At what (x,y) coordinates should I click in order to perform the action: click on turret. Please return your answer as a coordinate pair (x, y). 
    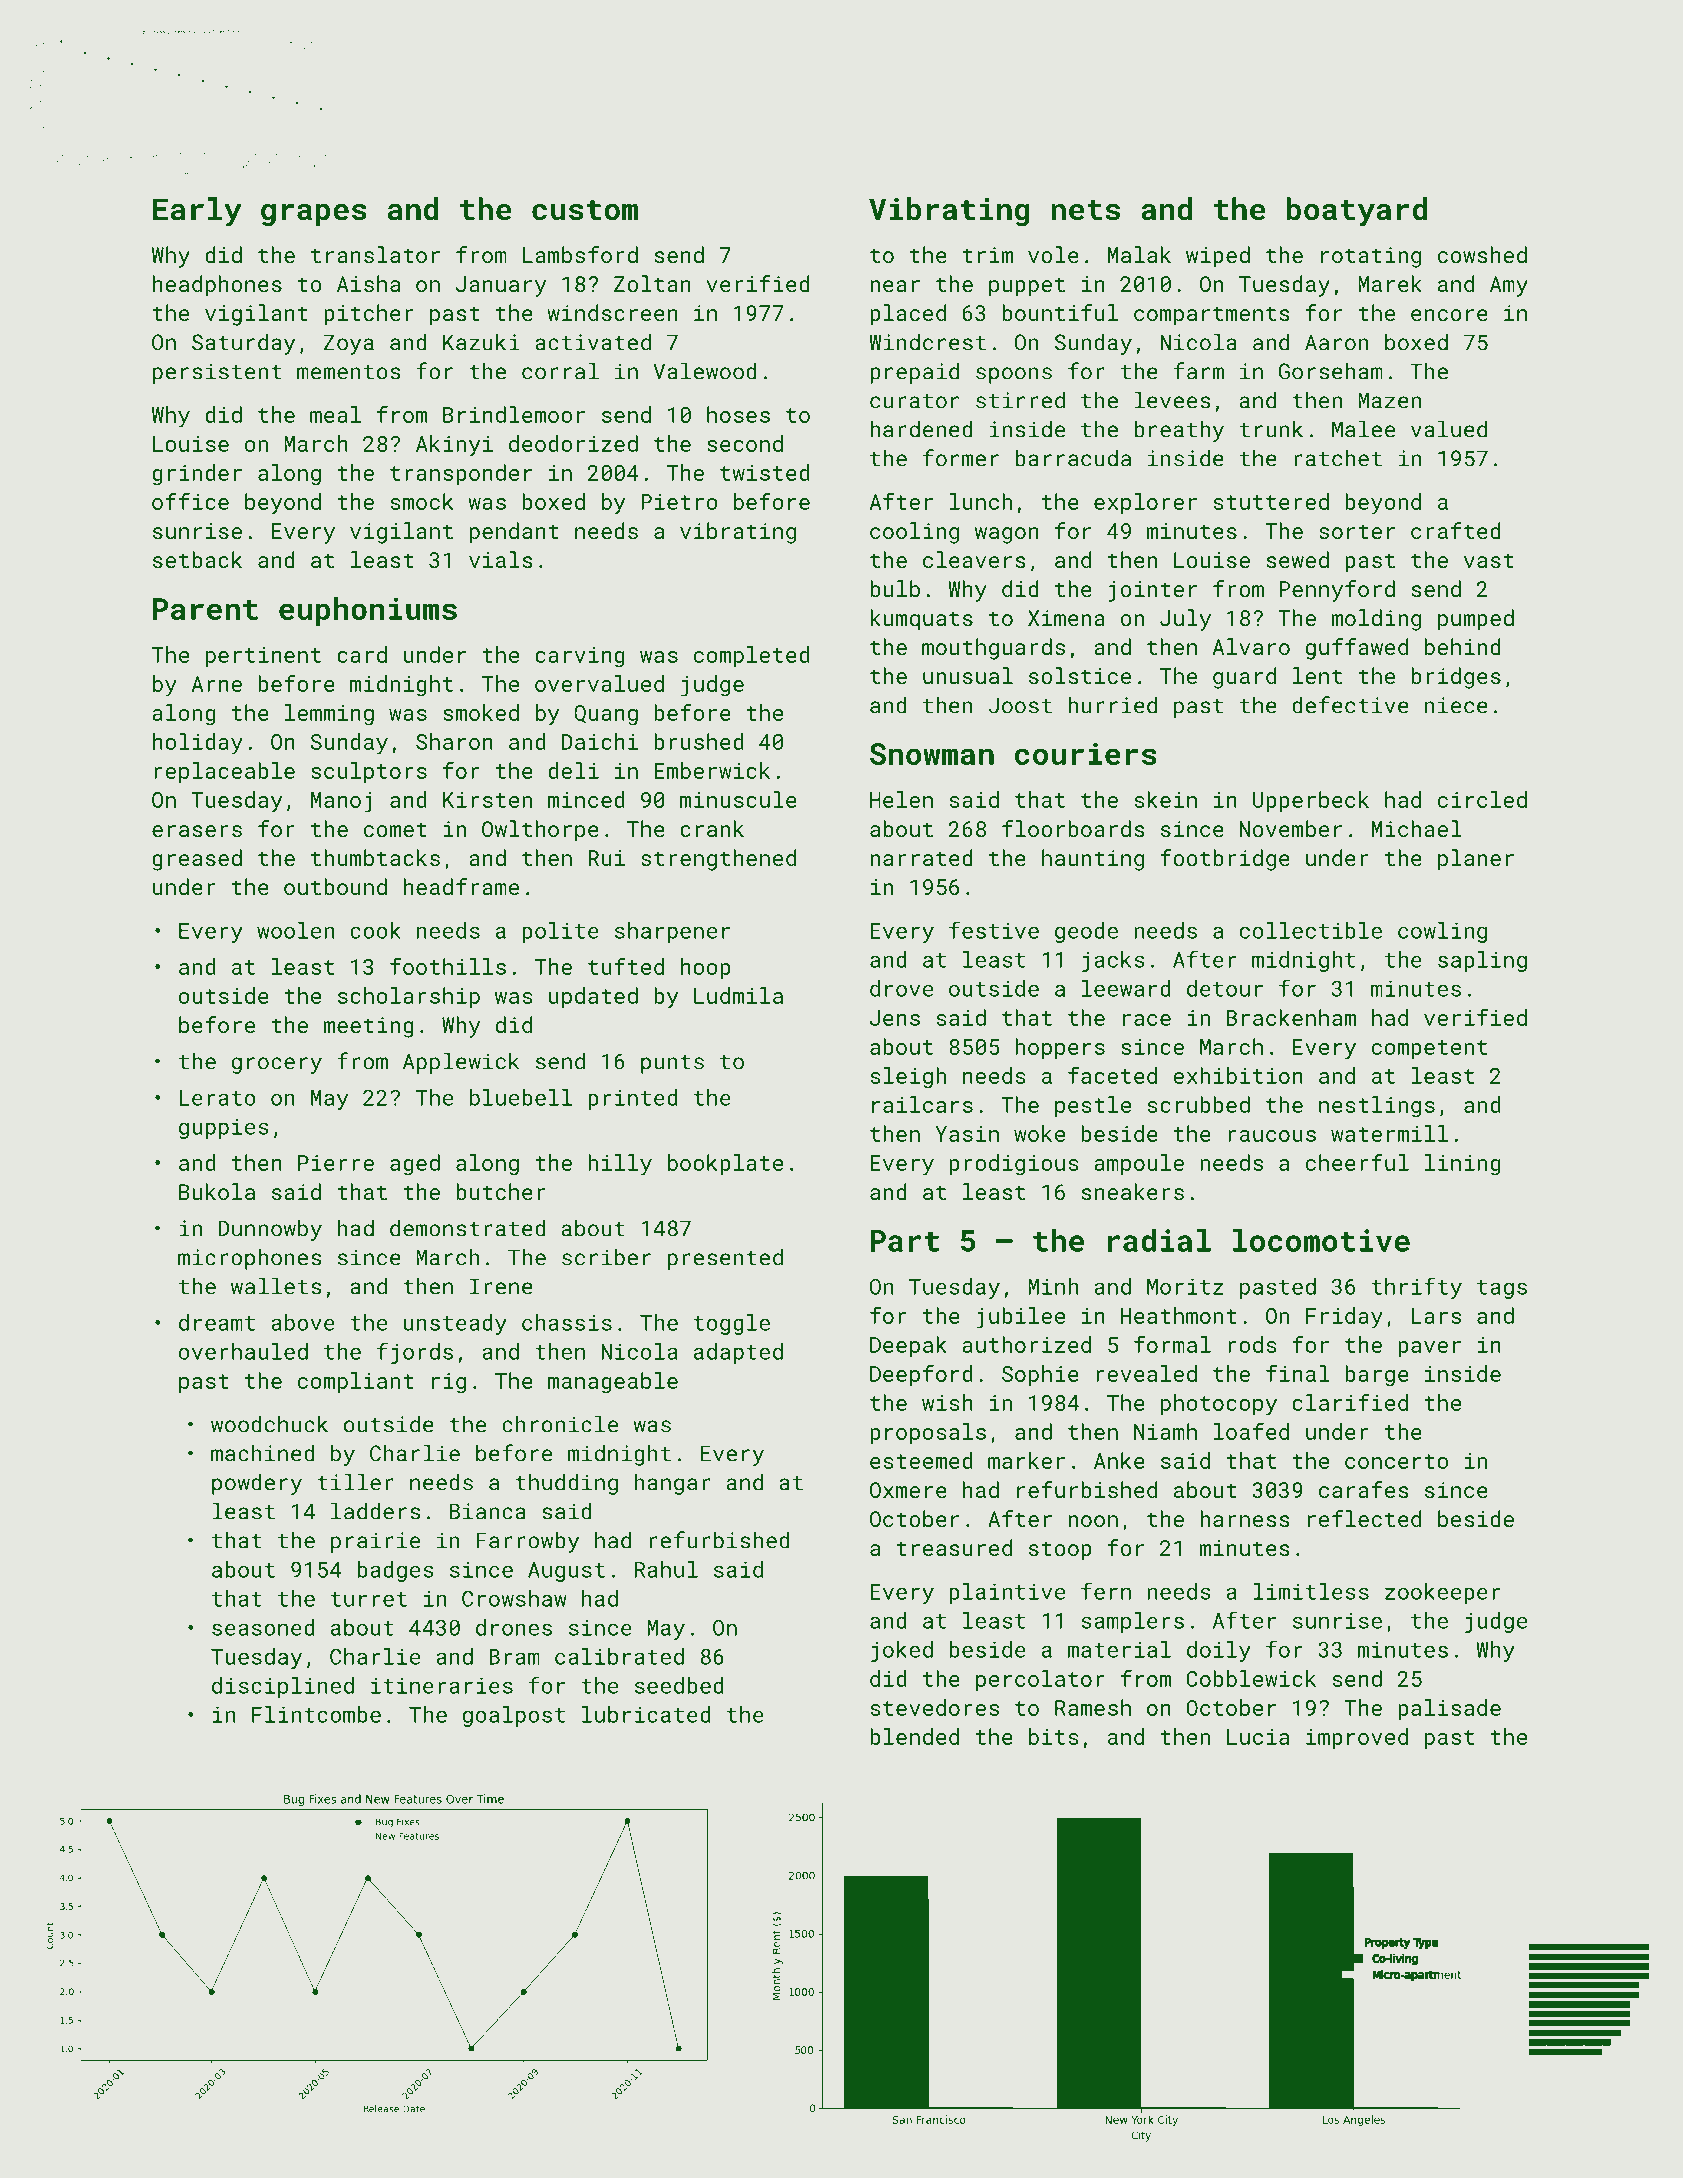
    Looking at the image, I should click on (369, 1599).
